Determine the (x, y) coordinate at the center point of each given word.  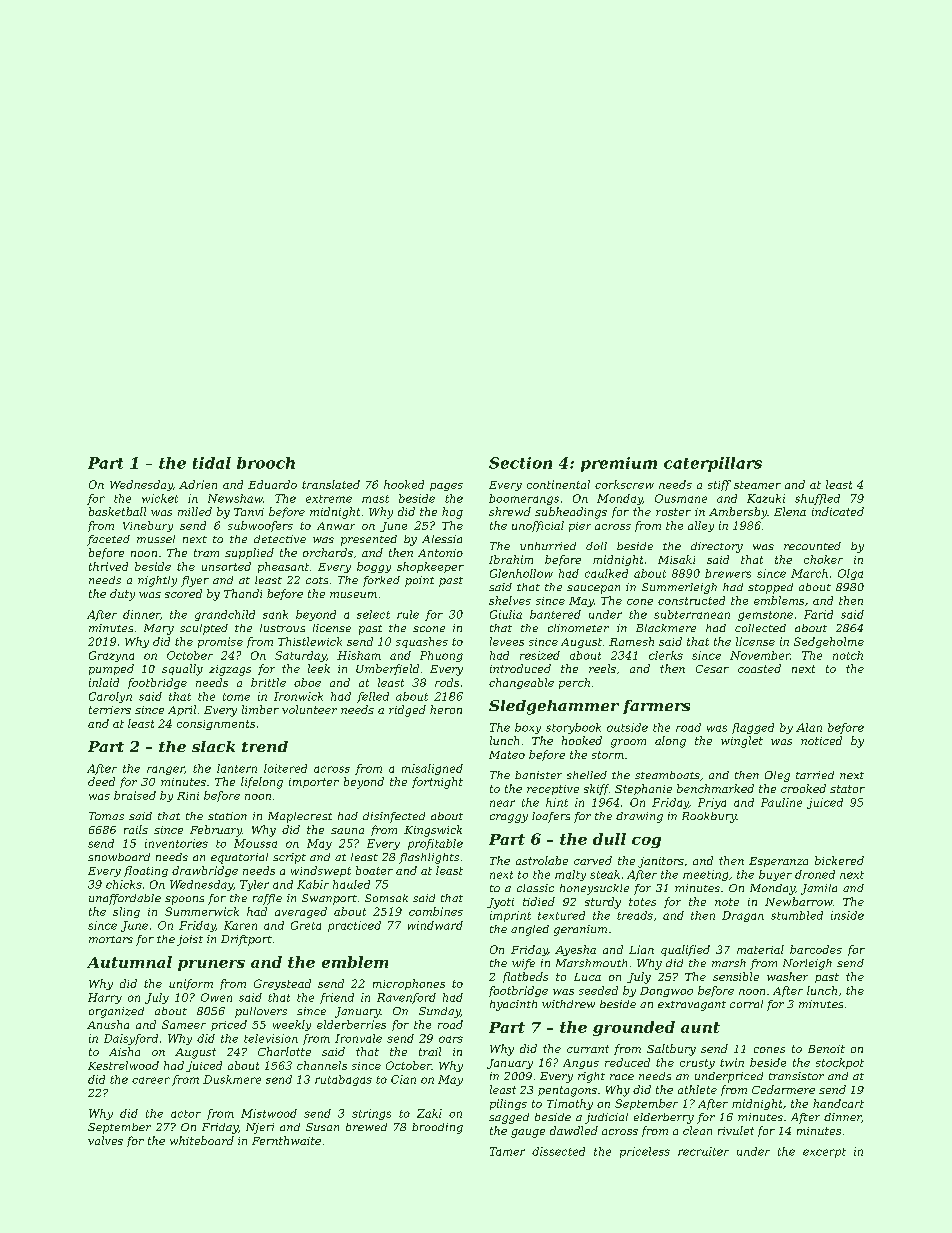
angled (530, 930)
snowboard (119, 857)
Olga (850, 574)
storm (608, 755)
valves (105, 1140)
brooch (266, 463)
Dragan (743, 916)
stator (847, 789)
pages (446, 487)
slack (213, 746)
